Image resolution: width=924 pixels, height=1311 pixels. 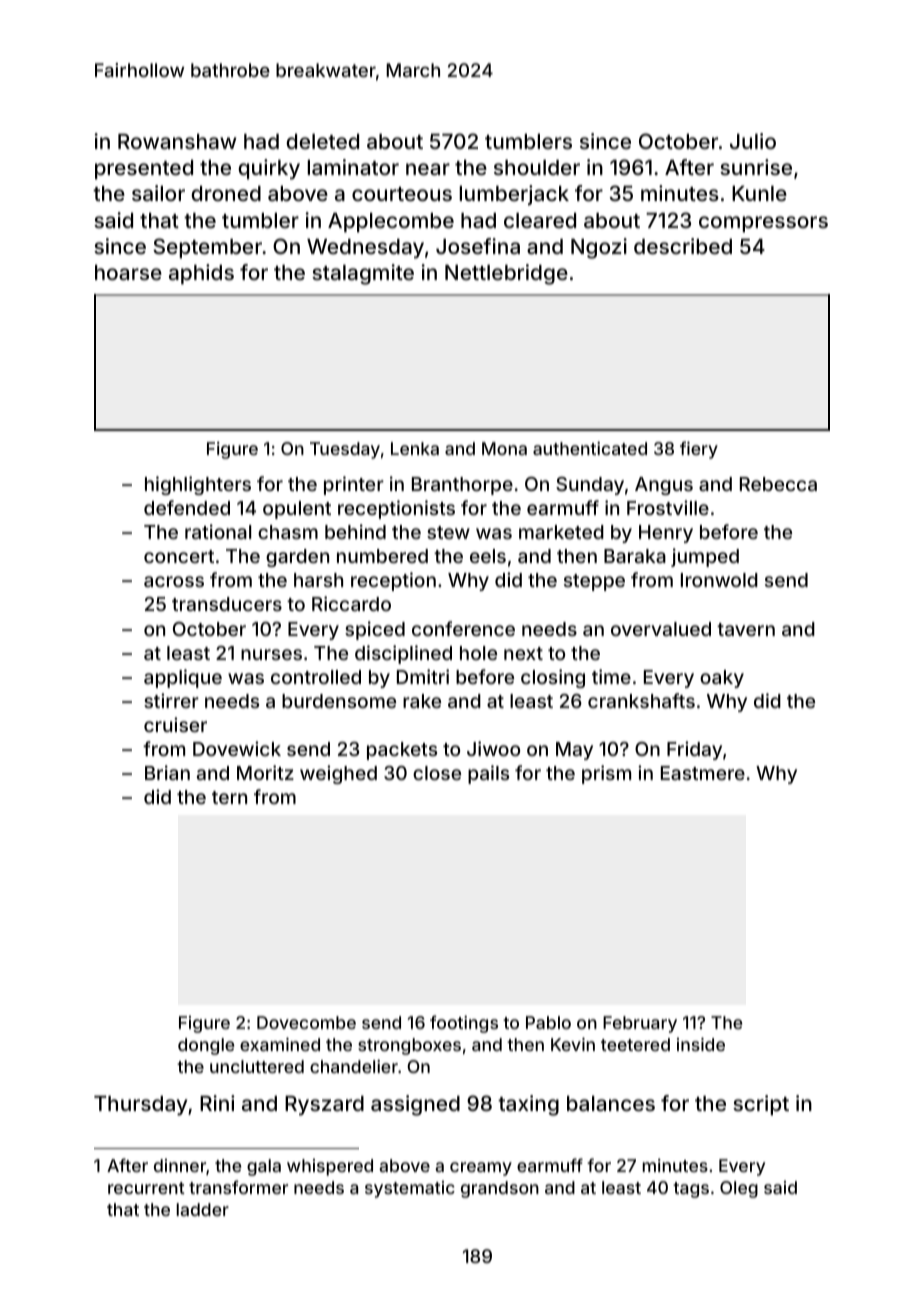 What do you see at coordinates (722, 679) in the screenshot?
I see `oaky` at bounding box center [722, 679].
